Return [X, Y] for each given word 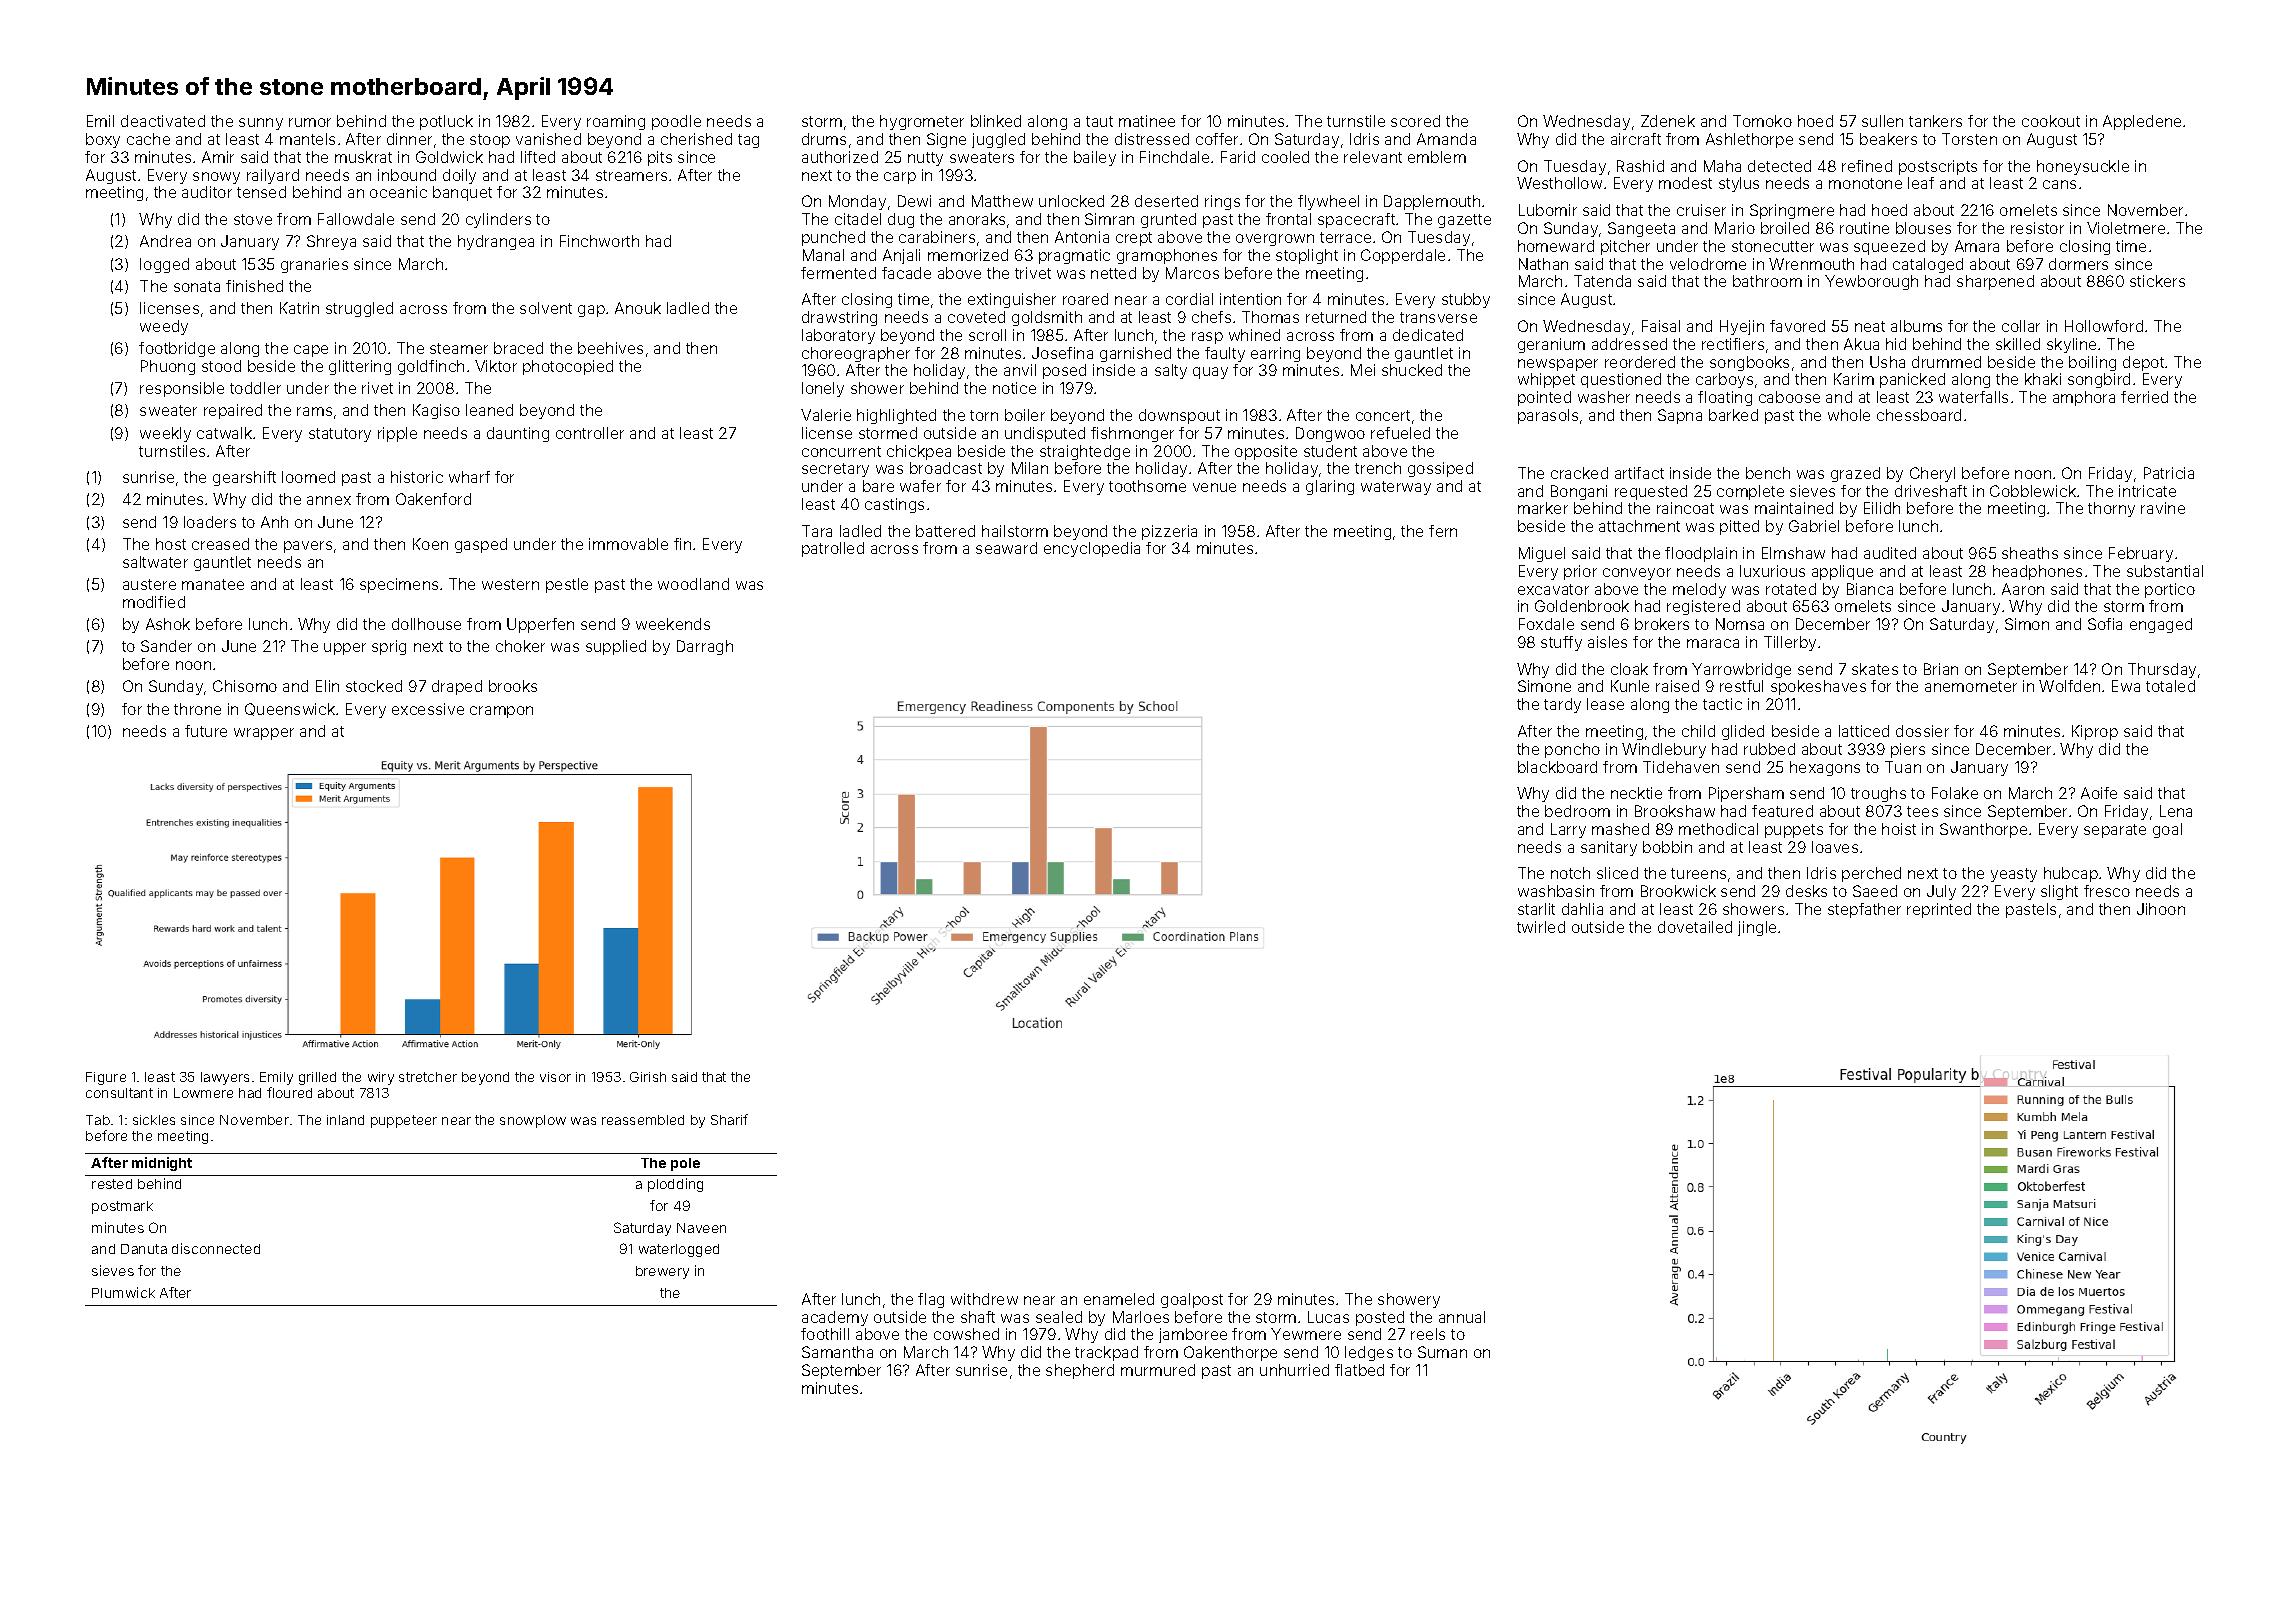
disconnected [216, 1248]
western [510, 584]
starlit [1536, 909]
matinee [1147, 121]
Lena [2176, 811]
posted [1380, 1318]
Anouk [638, 308]
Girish [648, 1077]
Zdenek [1668, 121]
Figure [106, 1078]
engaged [2161, 625]
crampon [501, 712]
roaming [616, 122]
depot [2143, 363]
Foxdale [1546, 624]
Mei [1363, 370]
